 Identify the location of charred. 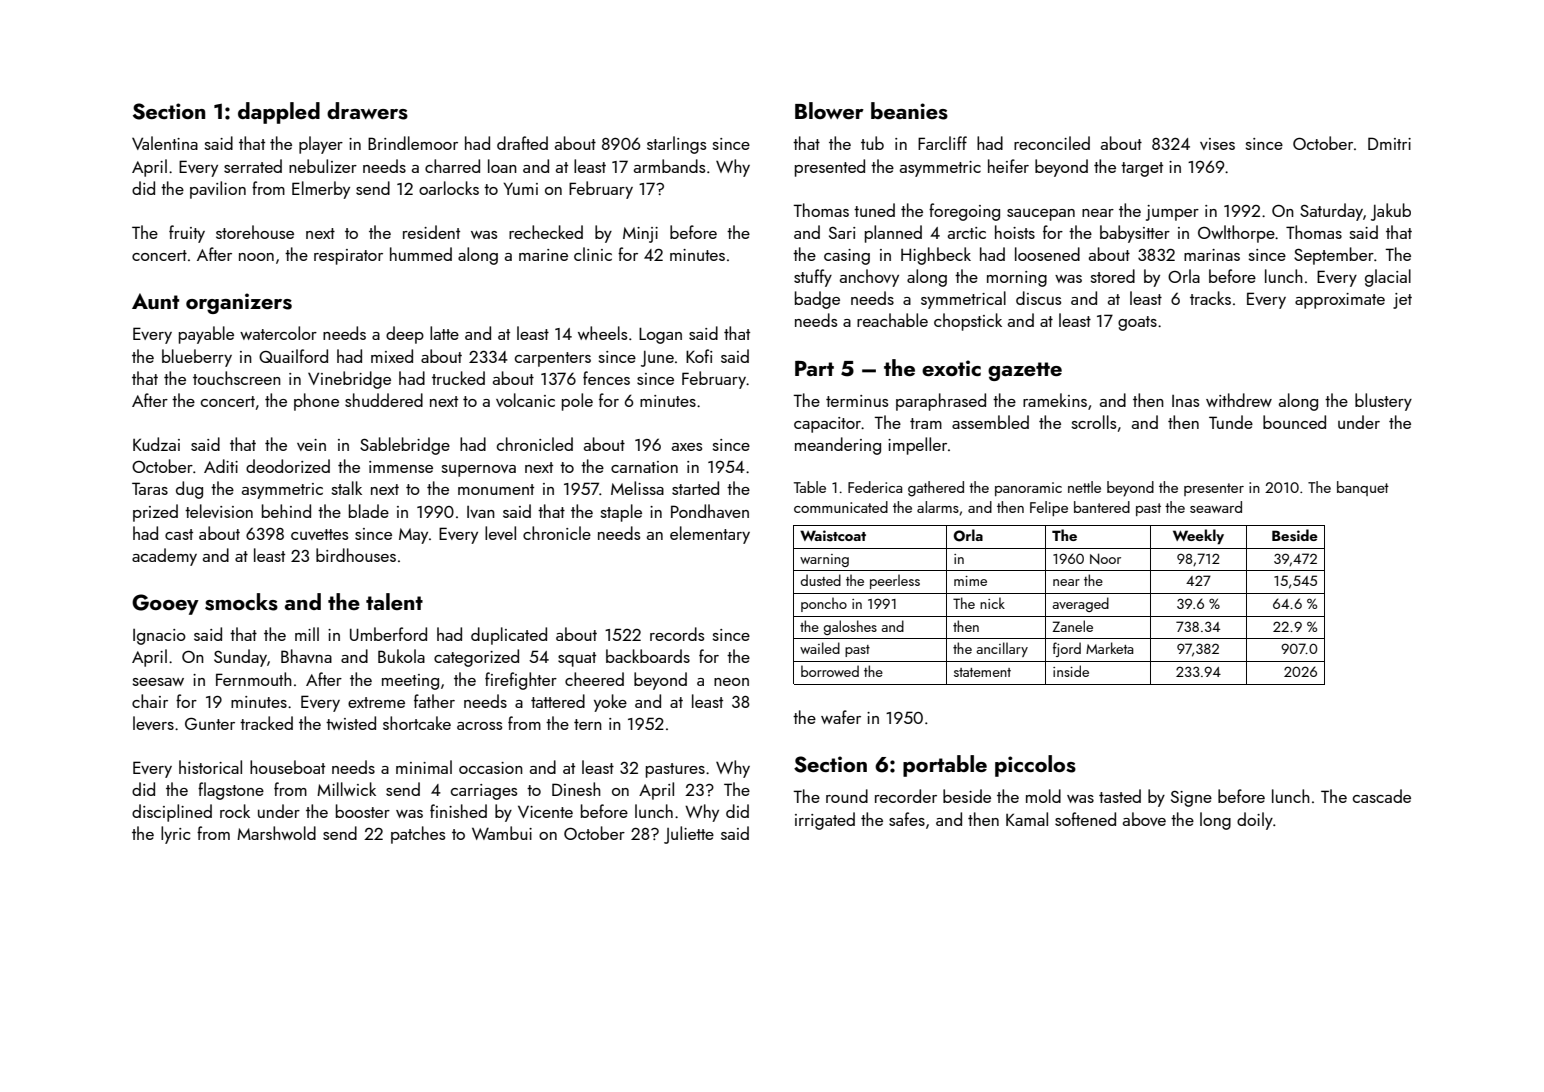
(452, 166).
